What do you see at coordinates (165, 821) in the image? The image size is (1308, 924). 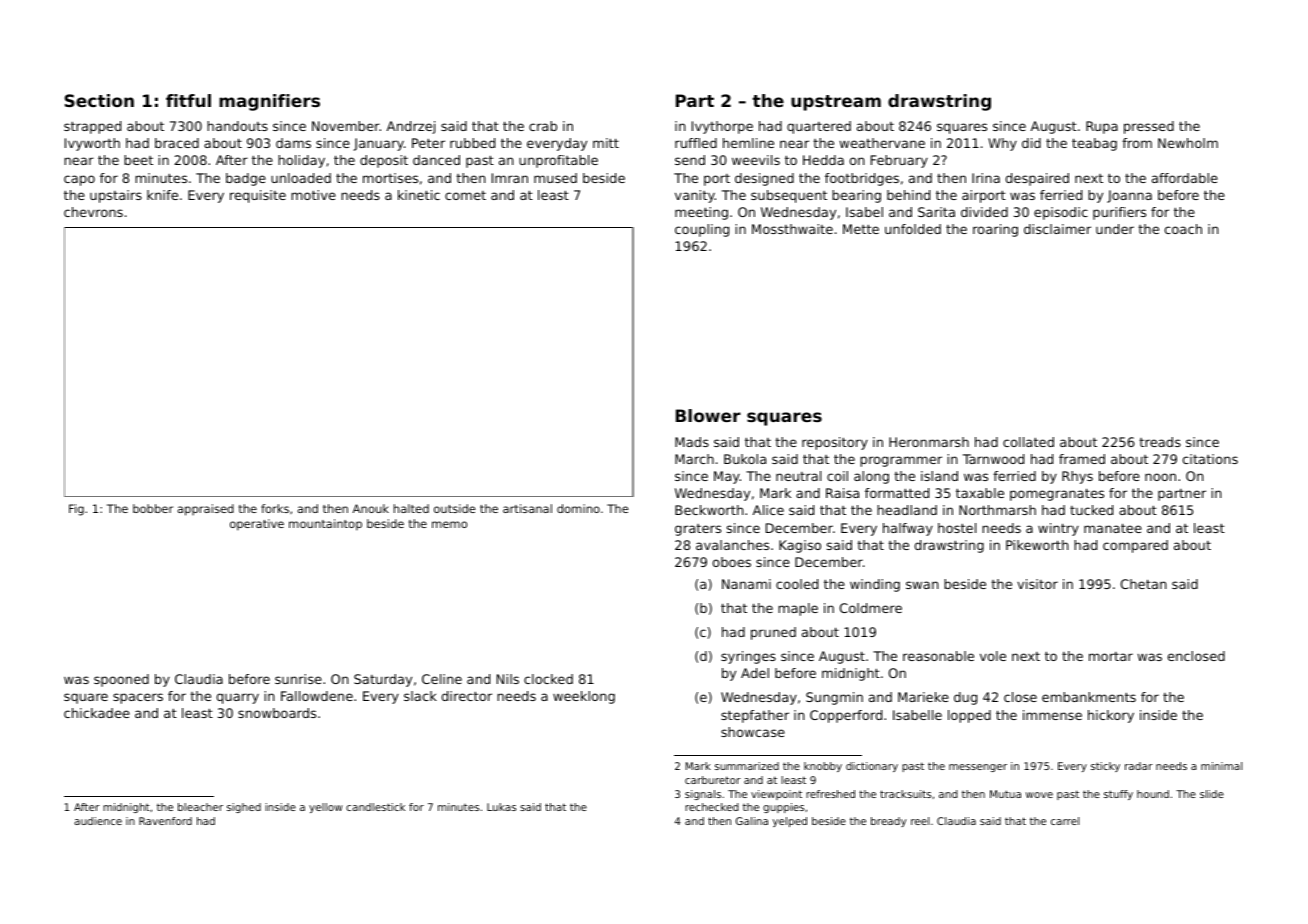 I see `Ravenford` at bounding box center [165, 821].
